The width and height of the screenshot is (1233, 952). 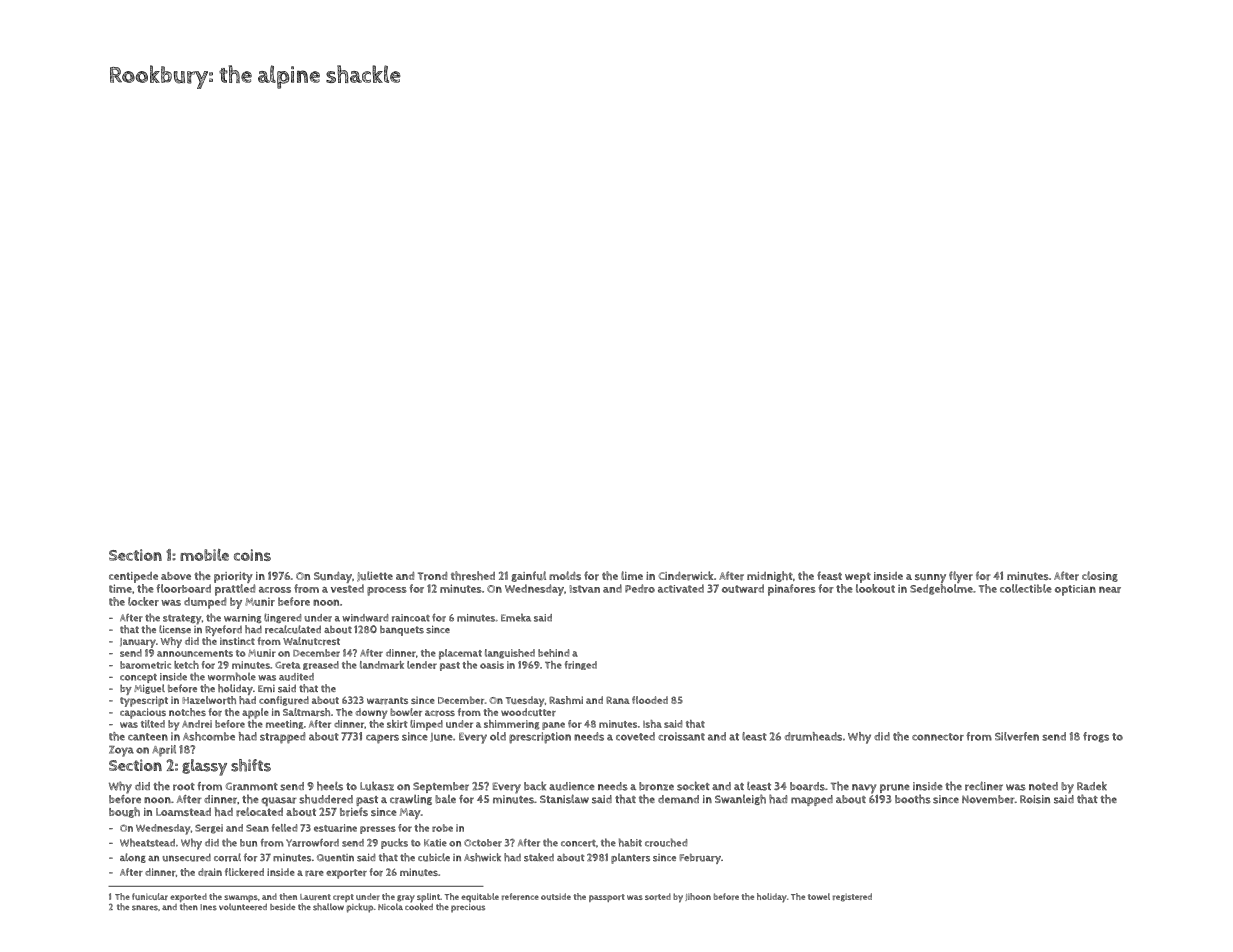 What do you see at coordinates (961, 577) in the screenshot?
I see `flyer` at bounding box center [961, 577].
